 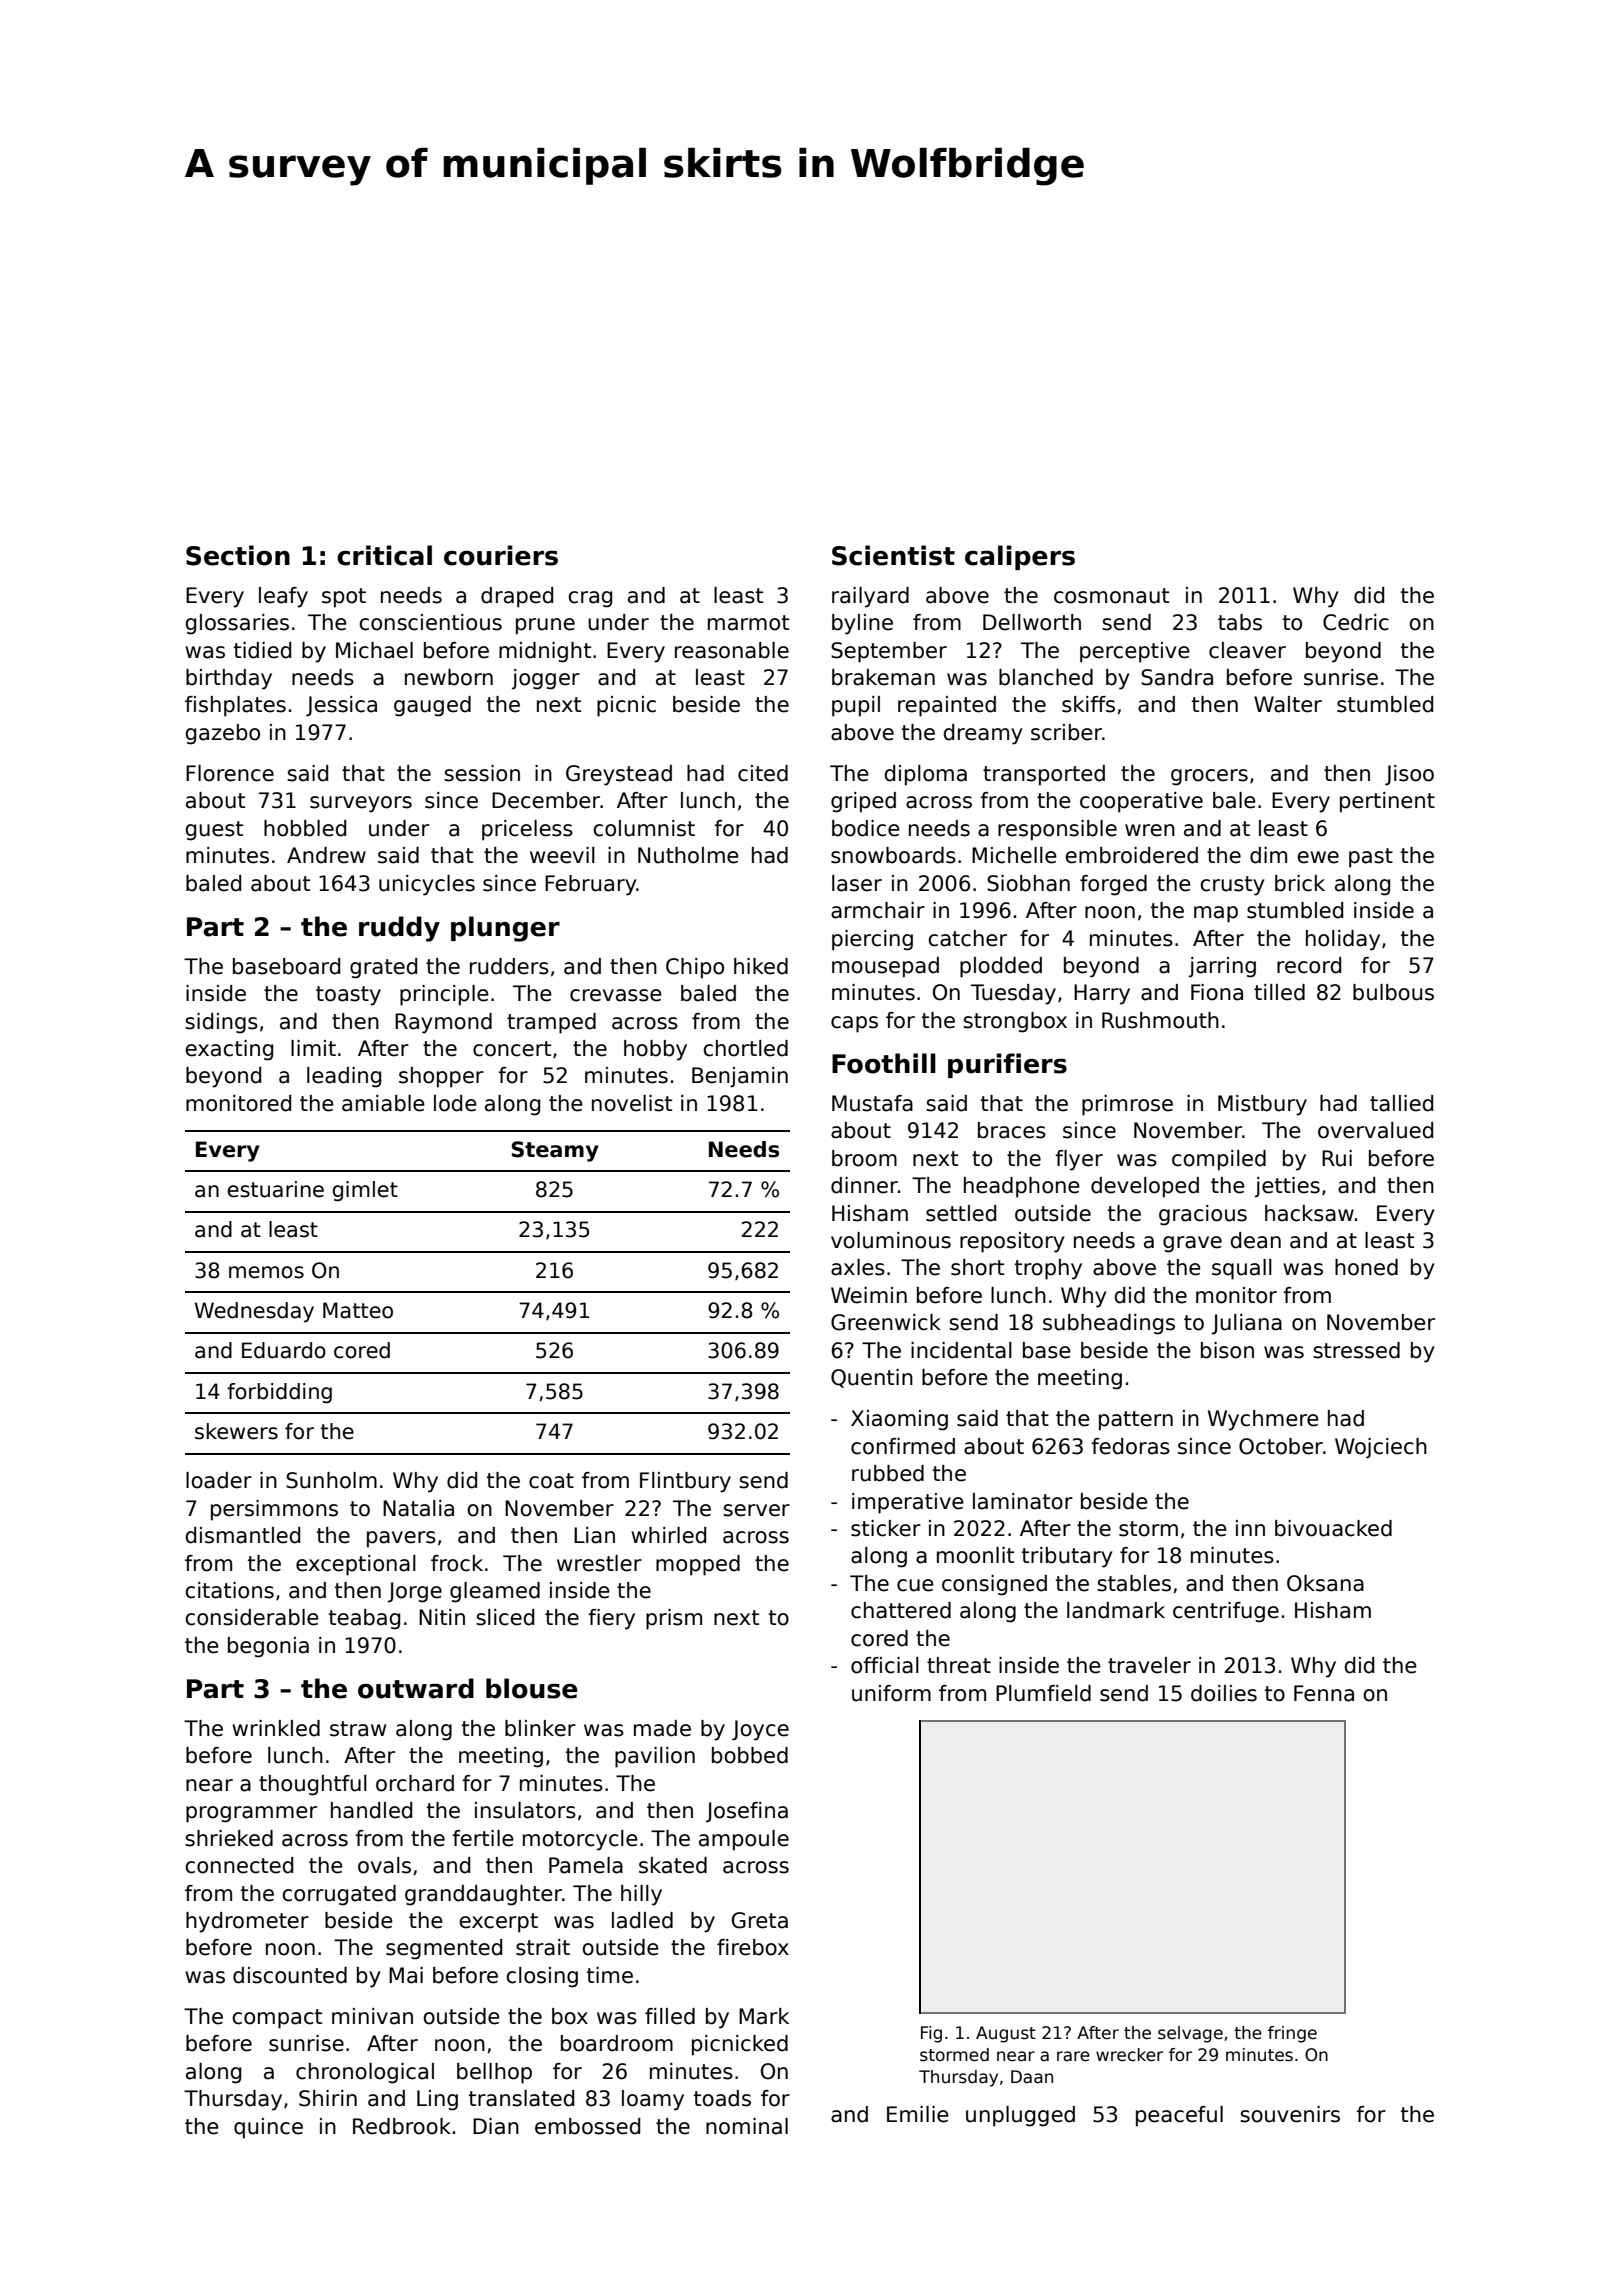 What do you see at coordinates (903, 1446) in the image?
I see `confirmed` at bounding box center [903, 1446].
